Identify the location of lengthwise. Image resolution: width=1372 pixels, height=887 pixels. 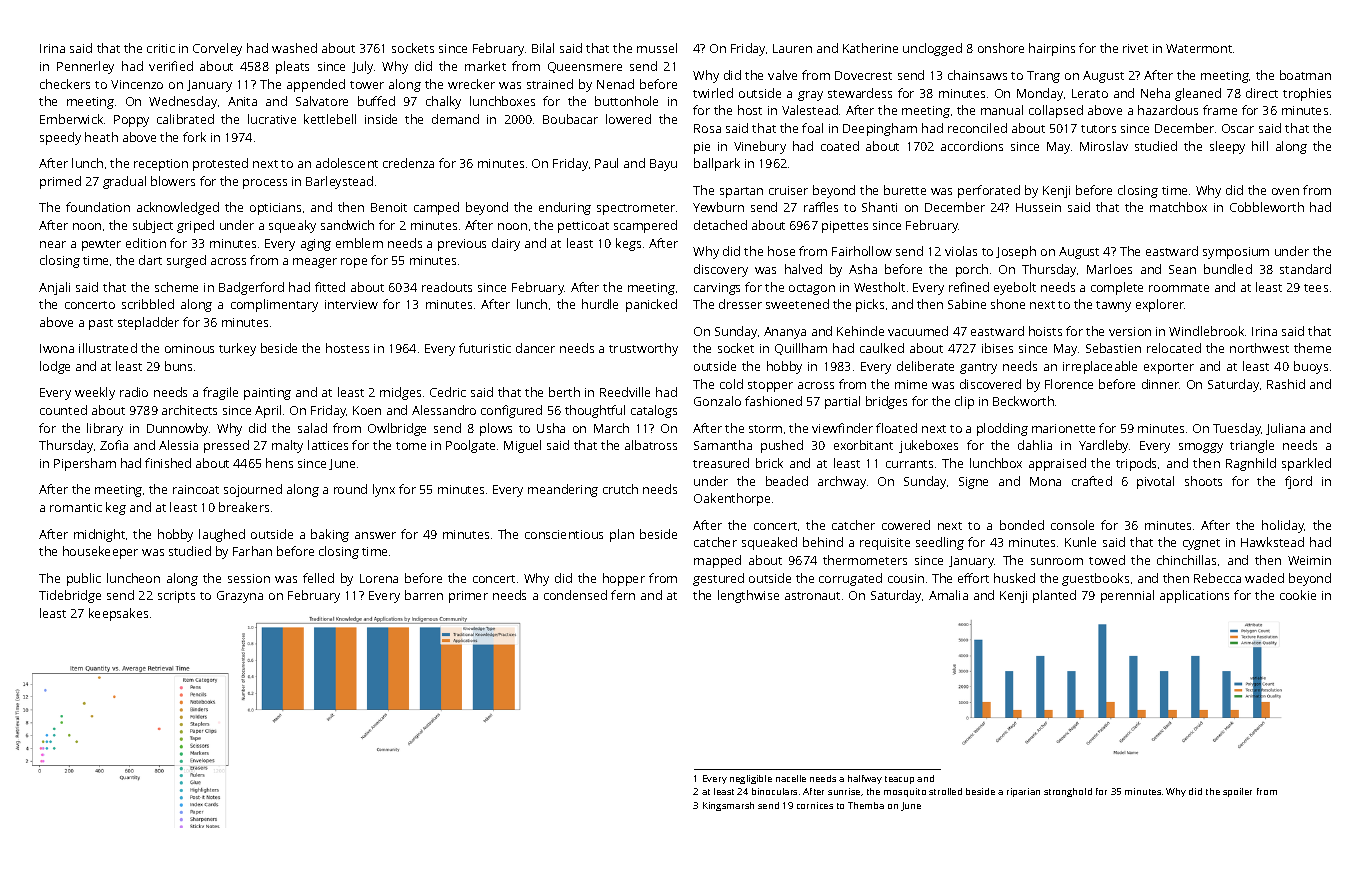
(748, 596).
